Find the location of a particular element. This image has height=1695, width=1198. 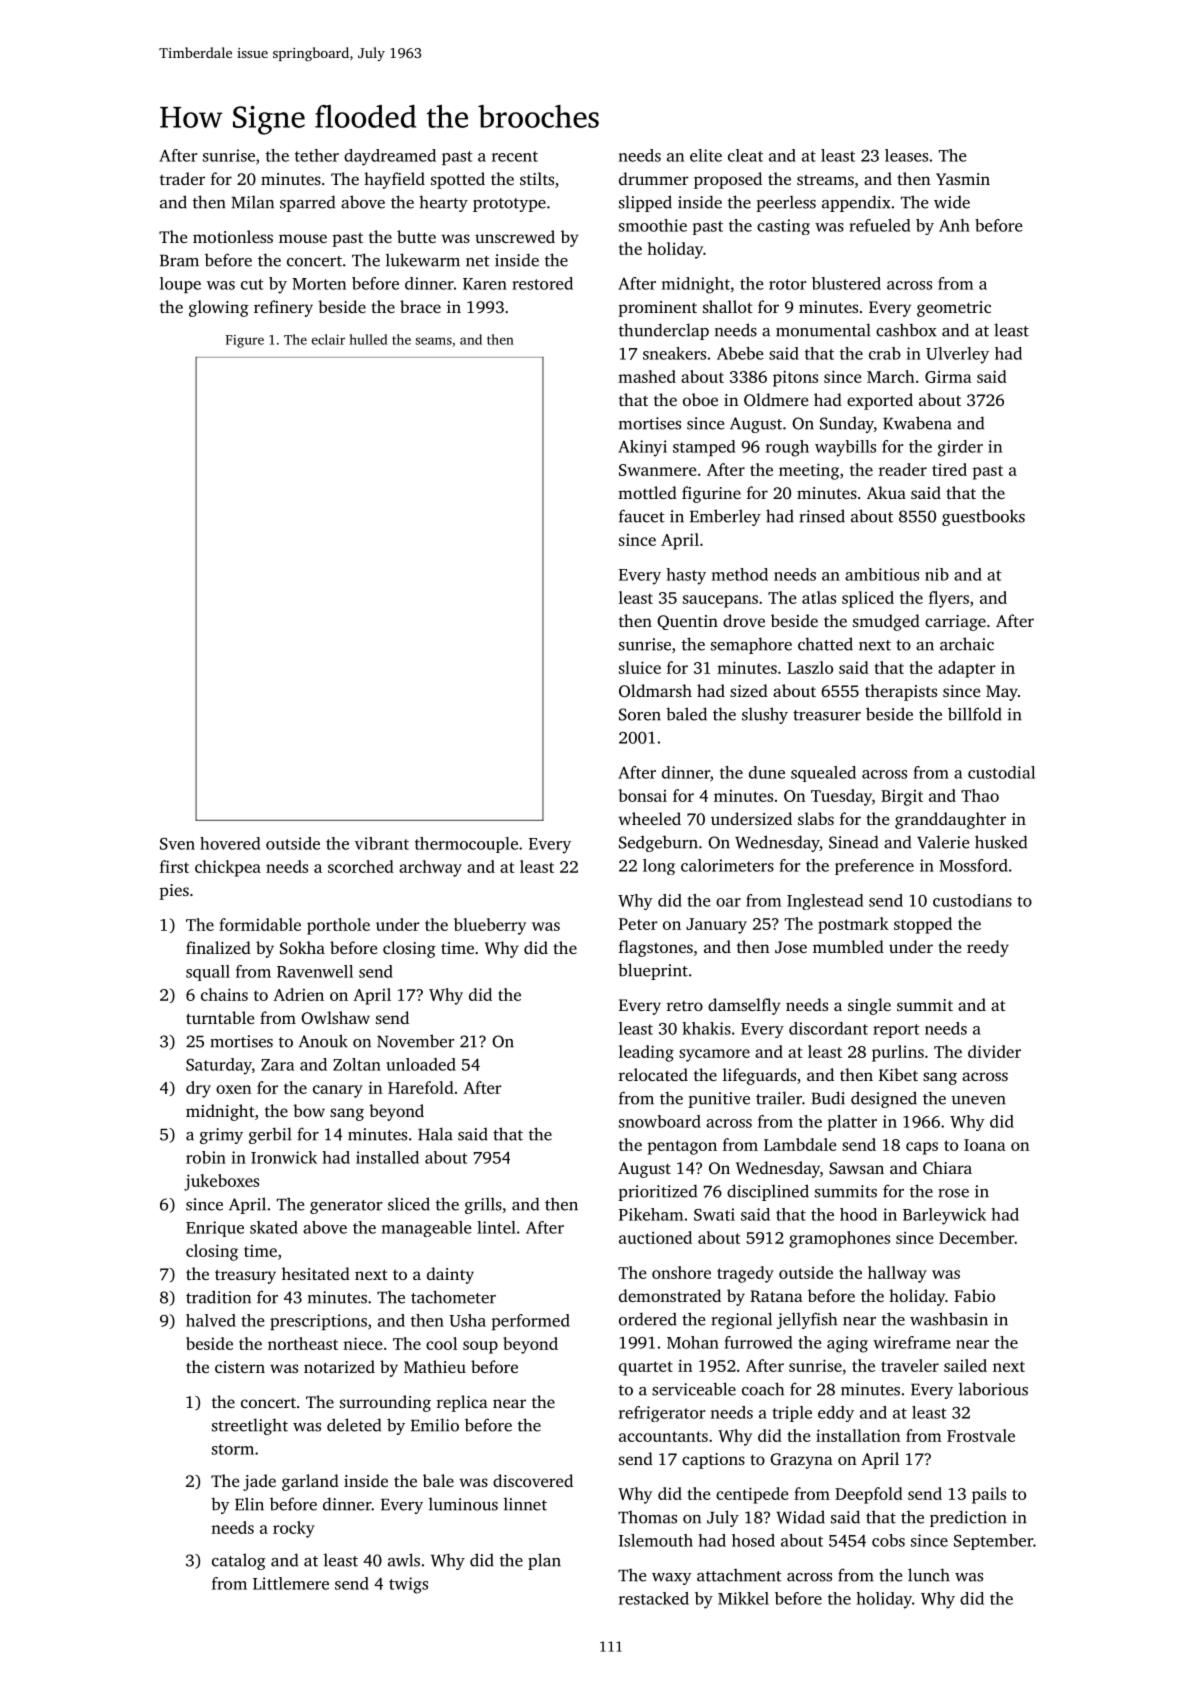

sluice is located at coordinates (640, 667).
